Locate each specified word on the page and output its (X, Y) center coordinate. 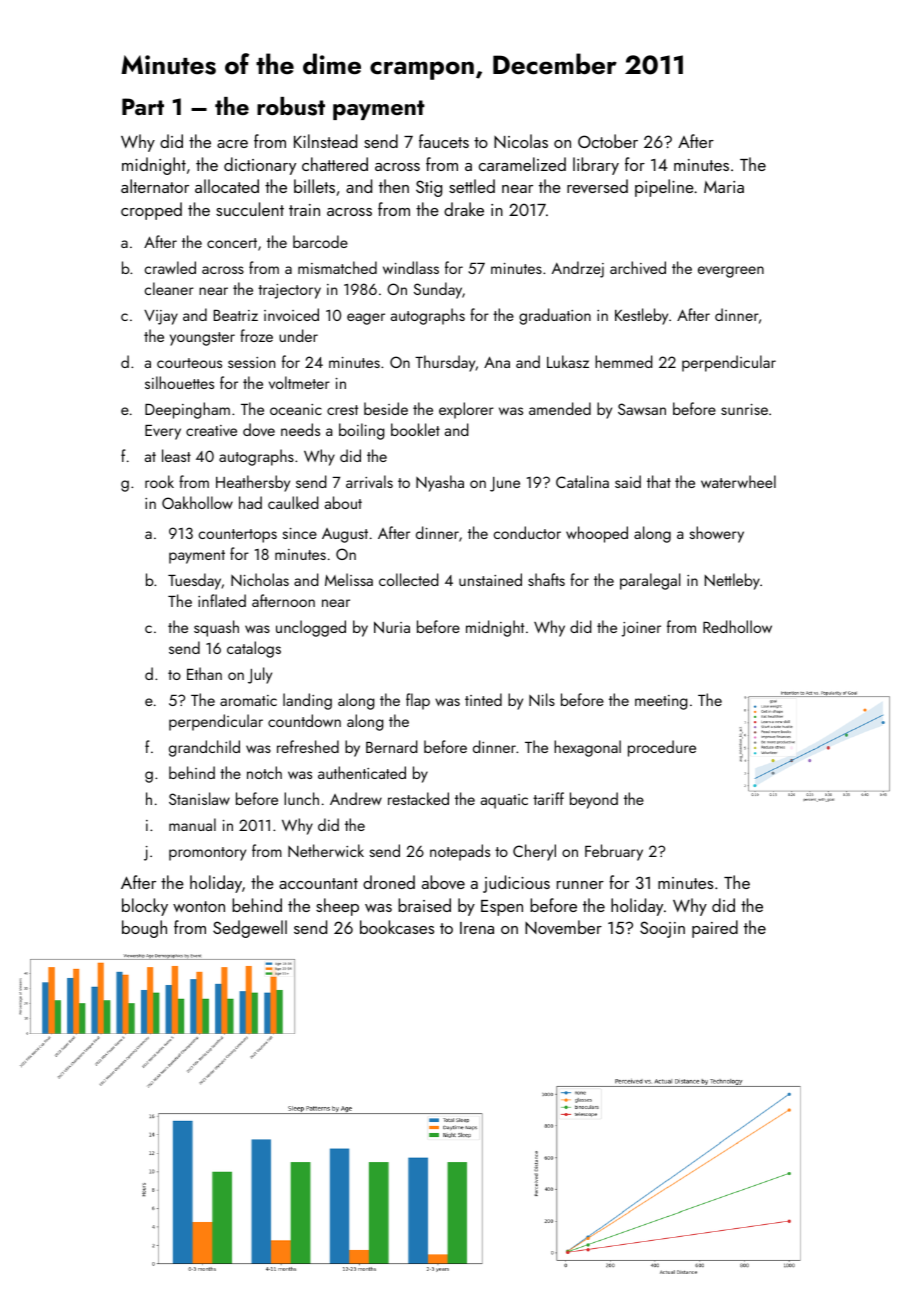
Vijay (161, 317)
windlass (411, 267)
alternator (155, 186)
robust (291, 106)
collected (409, 579)
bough (144, 929)
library (596, 166)
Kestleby (641, 316)
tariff (548, 798)
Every (163, 432)
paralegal (650, 581)
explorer (466, 410)
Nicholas (260, 579)
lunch (301, 798)
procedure (662, 748)
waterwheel (738, 481)
